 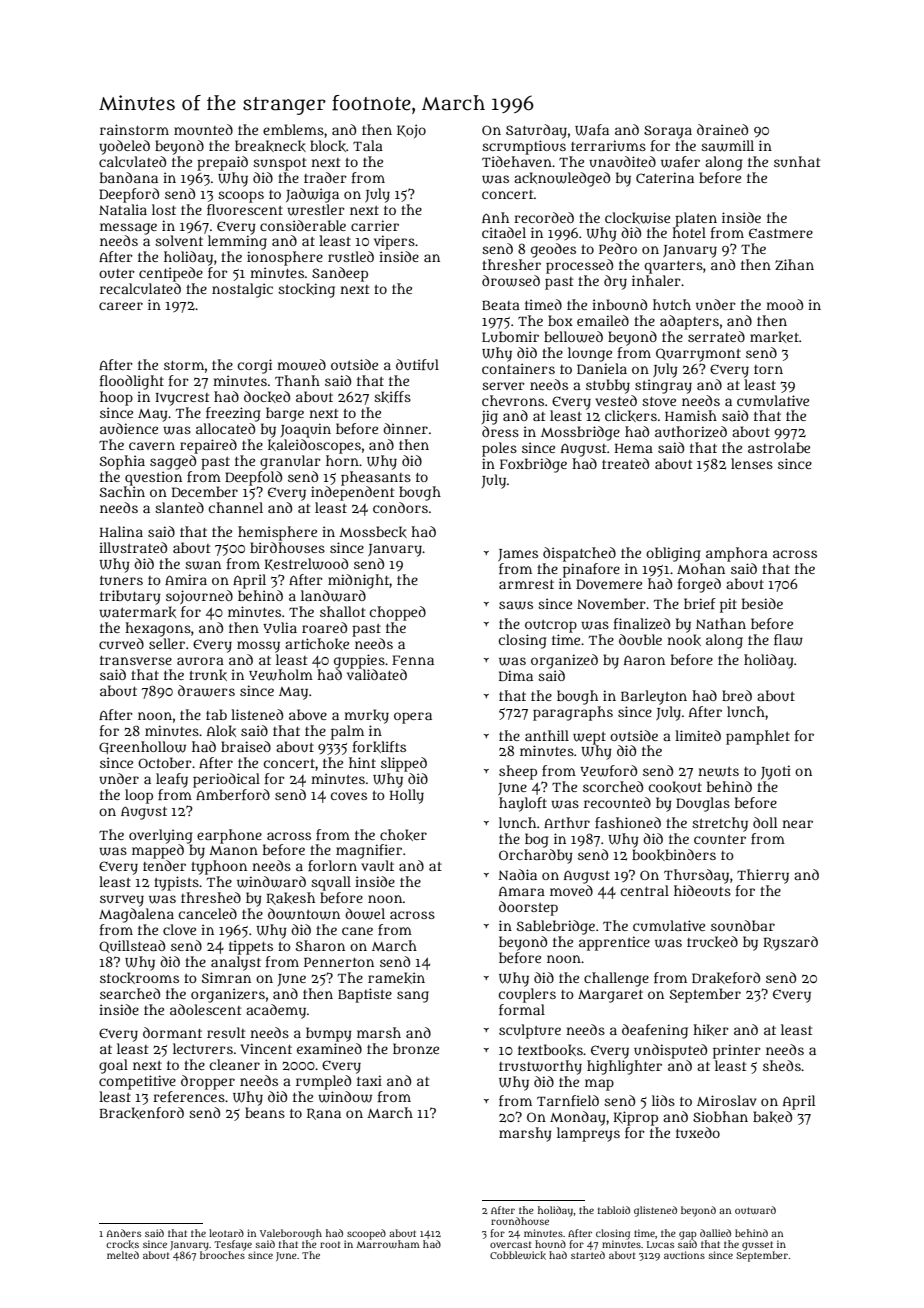 I want to click on quarters, so click(x=673, y=267).
